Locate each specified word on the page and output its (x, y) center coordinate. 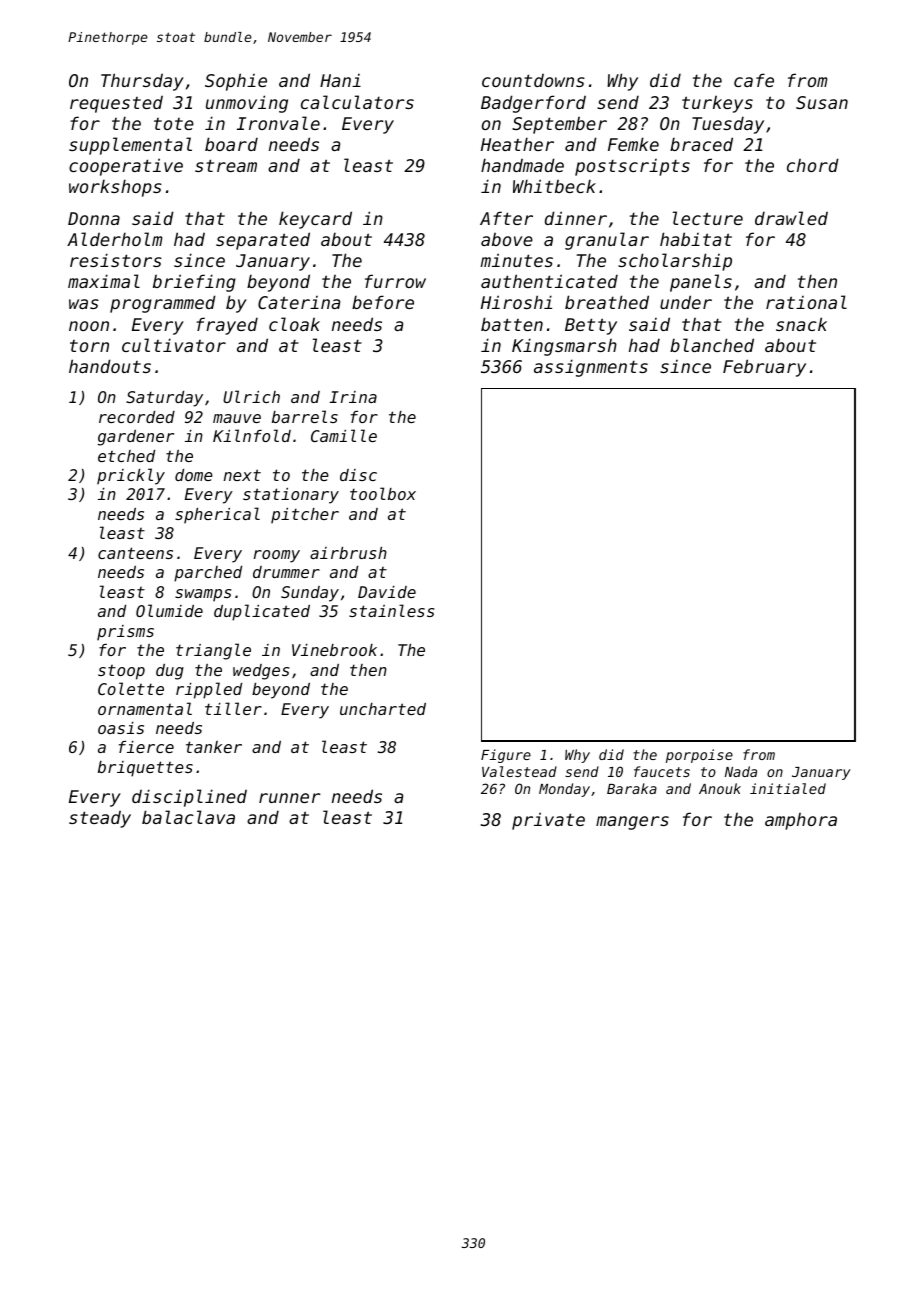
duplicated (262, 612)
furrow (395, 281)
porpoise (699, 756)
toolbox (383, 493)
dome (194, 475)
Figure (506, 756)
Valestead (519, 771)
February (764, 368)
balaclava (188, 817)
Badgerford (533, 104)
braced (701, 144)
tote (174, 124)
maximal (104, 281)
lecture (708, 218)
